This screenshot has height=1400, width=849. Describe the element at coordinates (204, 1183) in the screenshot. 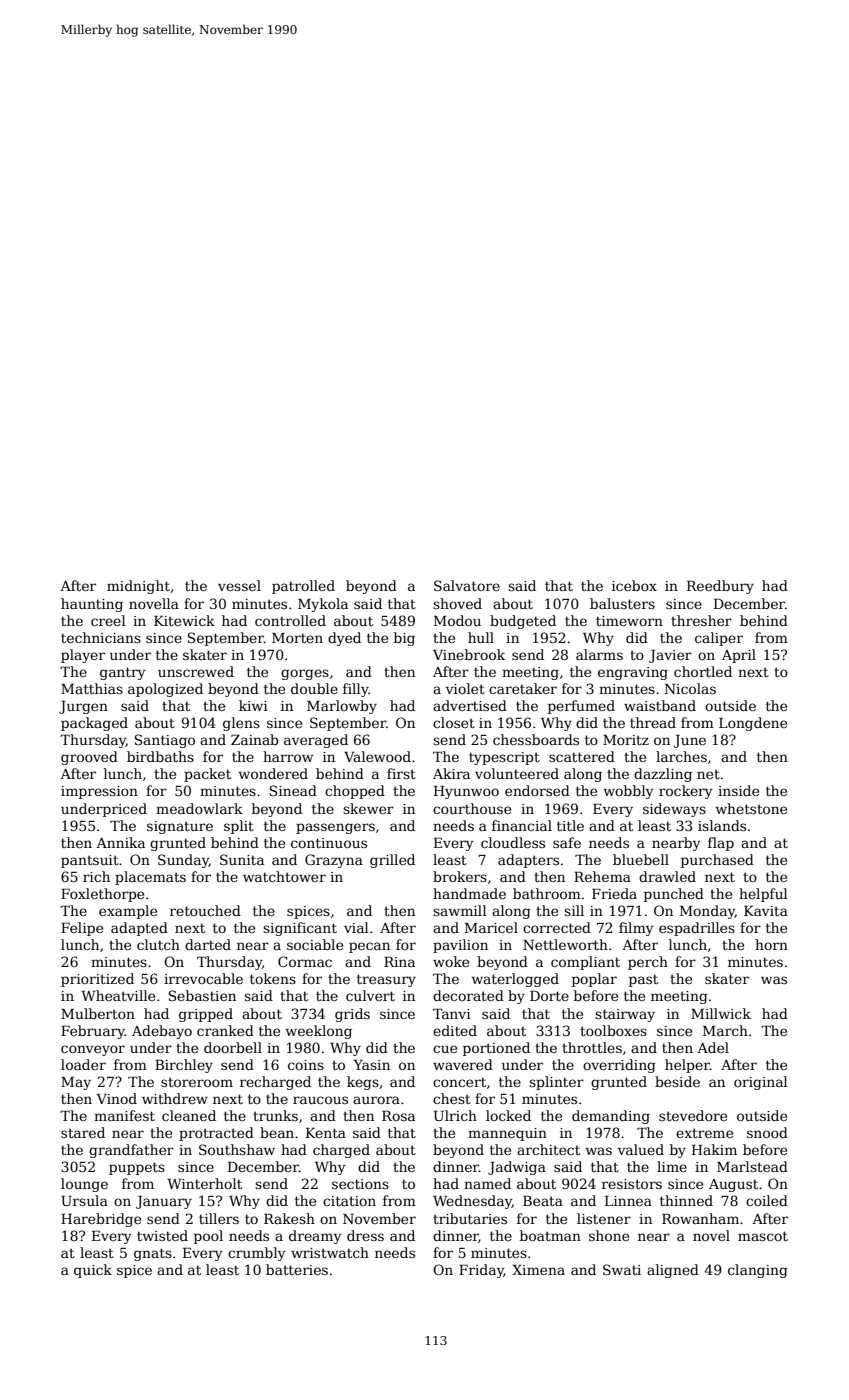

I see `Winterholt` at that location.
